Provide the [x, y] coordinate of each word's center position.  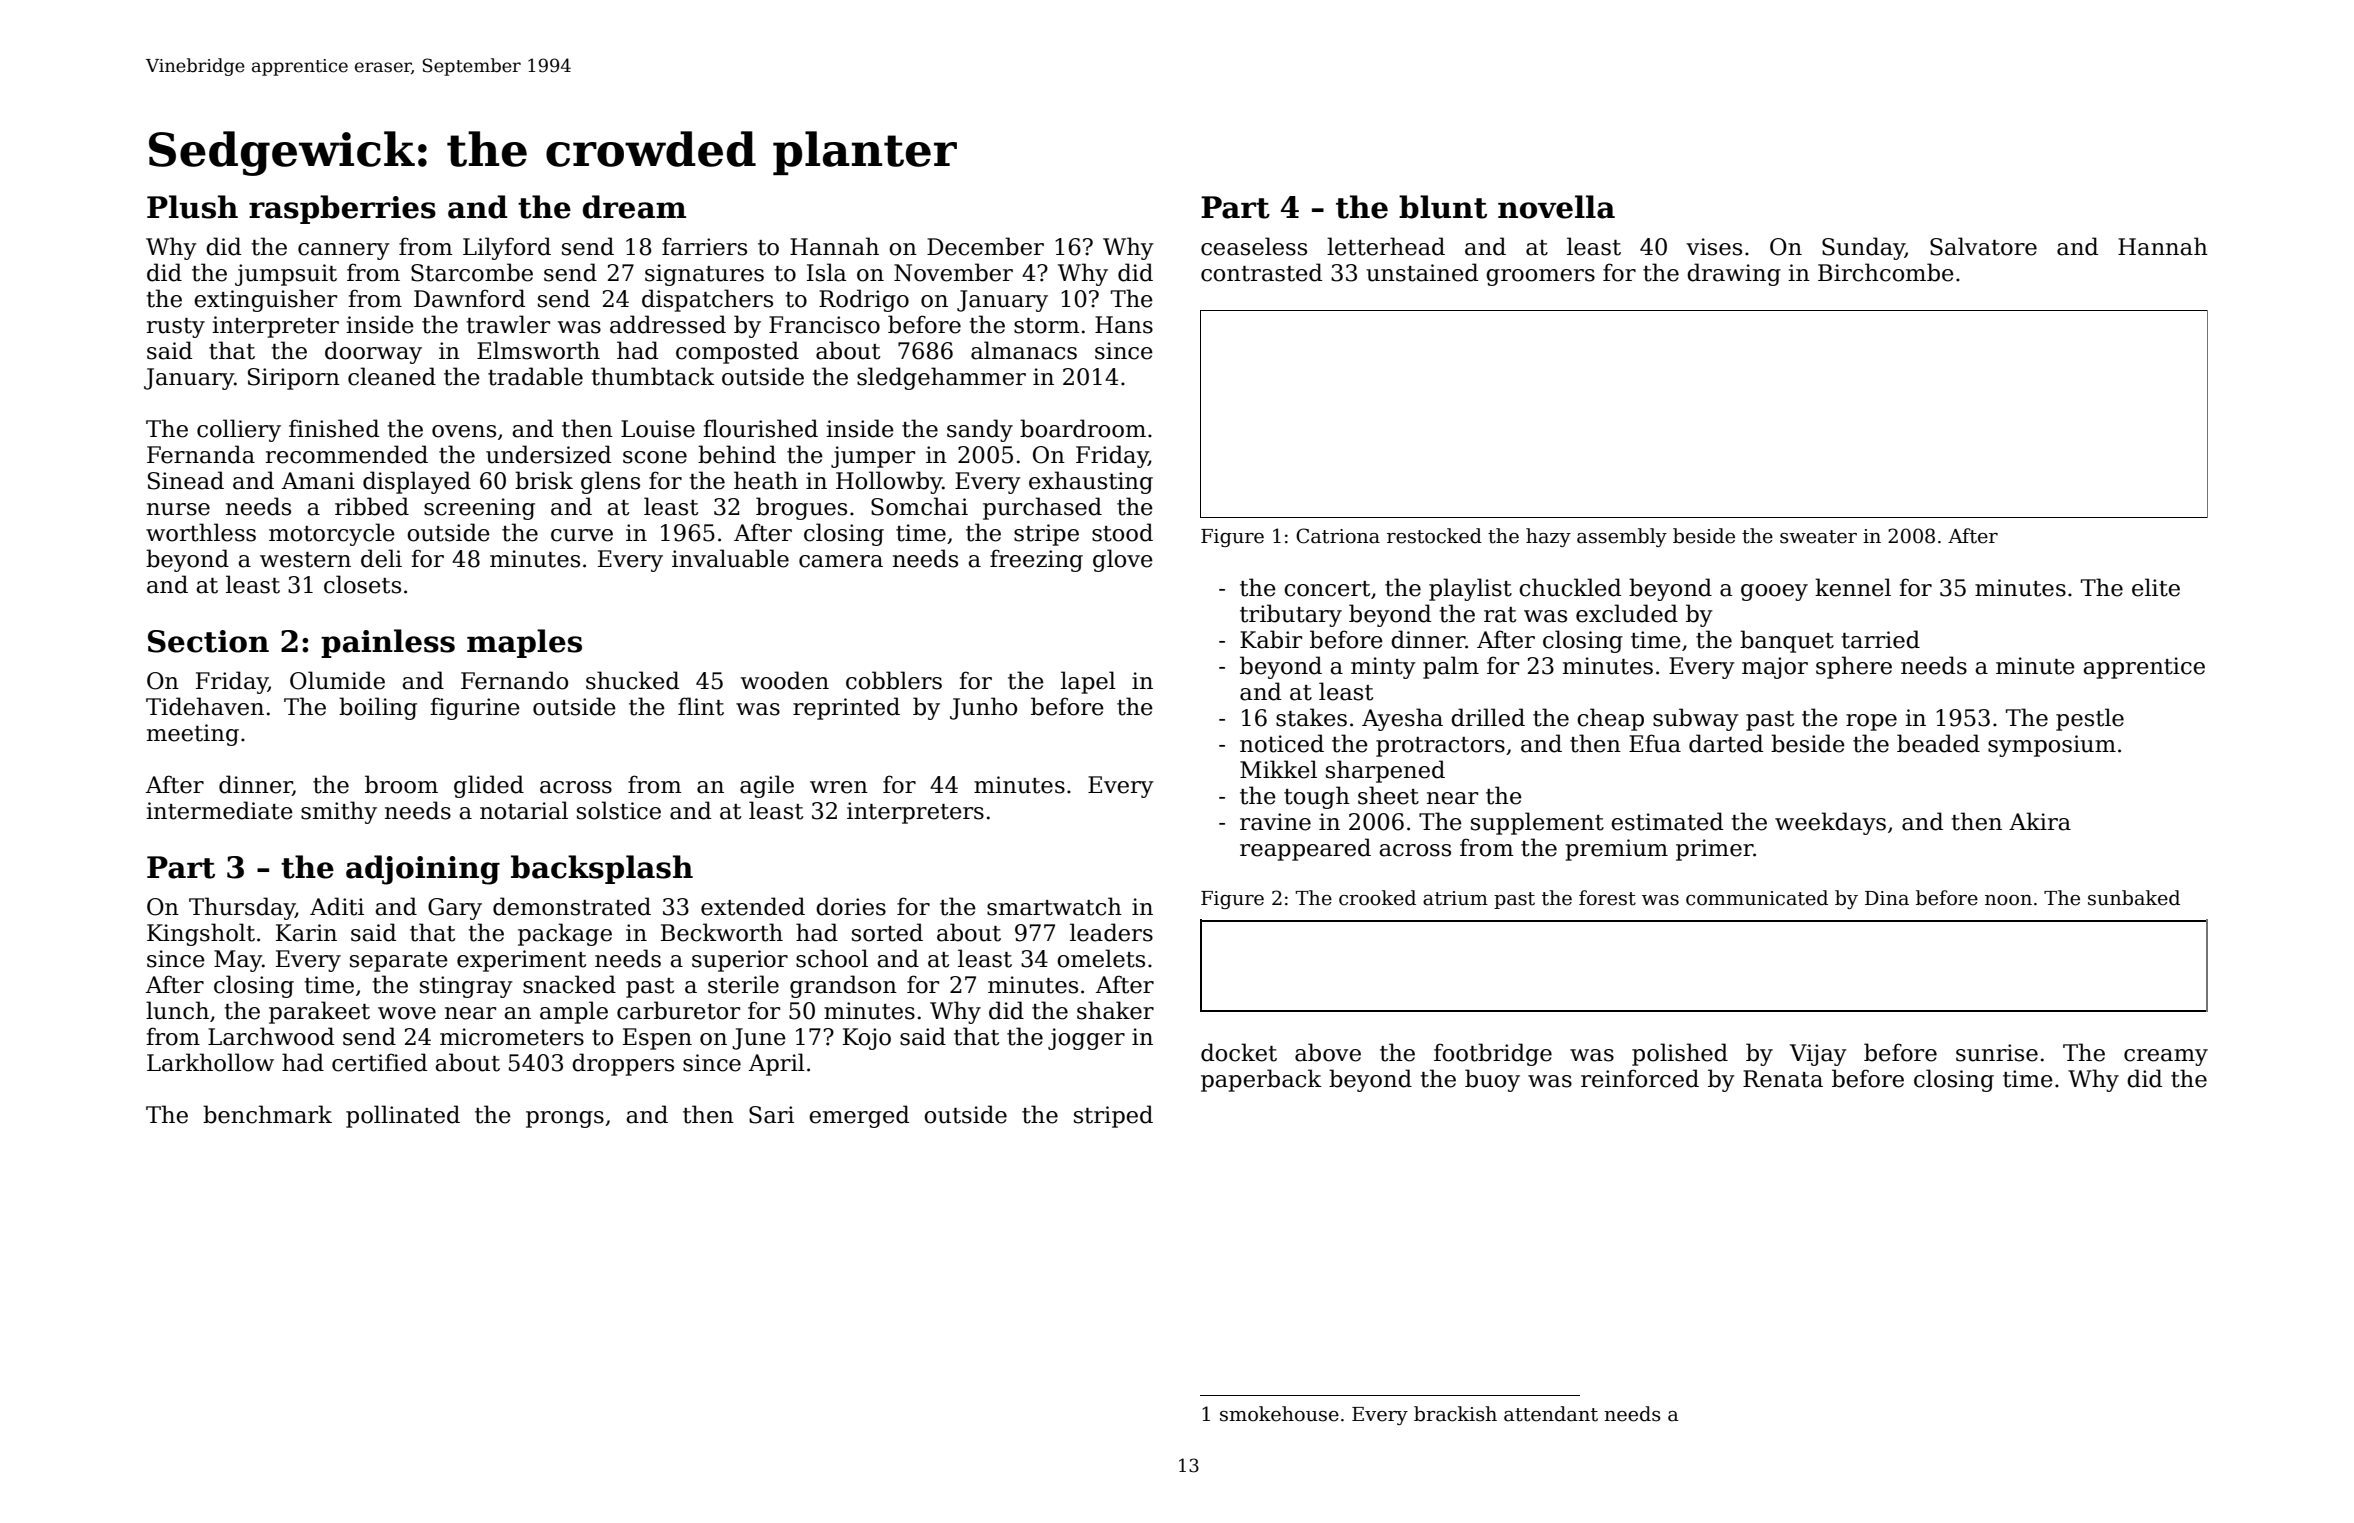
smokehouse [1279, 1414]
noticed [1282, 743]
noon [2008, 900]
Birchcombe [1886, 272]
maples [524, 643]
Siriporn [294, 379]
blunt [1443, 207]
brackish [1455, 1414]
